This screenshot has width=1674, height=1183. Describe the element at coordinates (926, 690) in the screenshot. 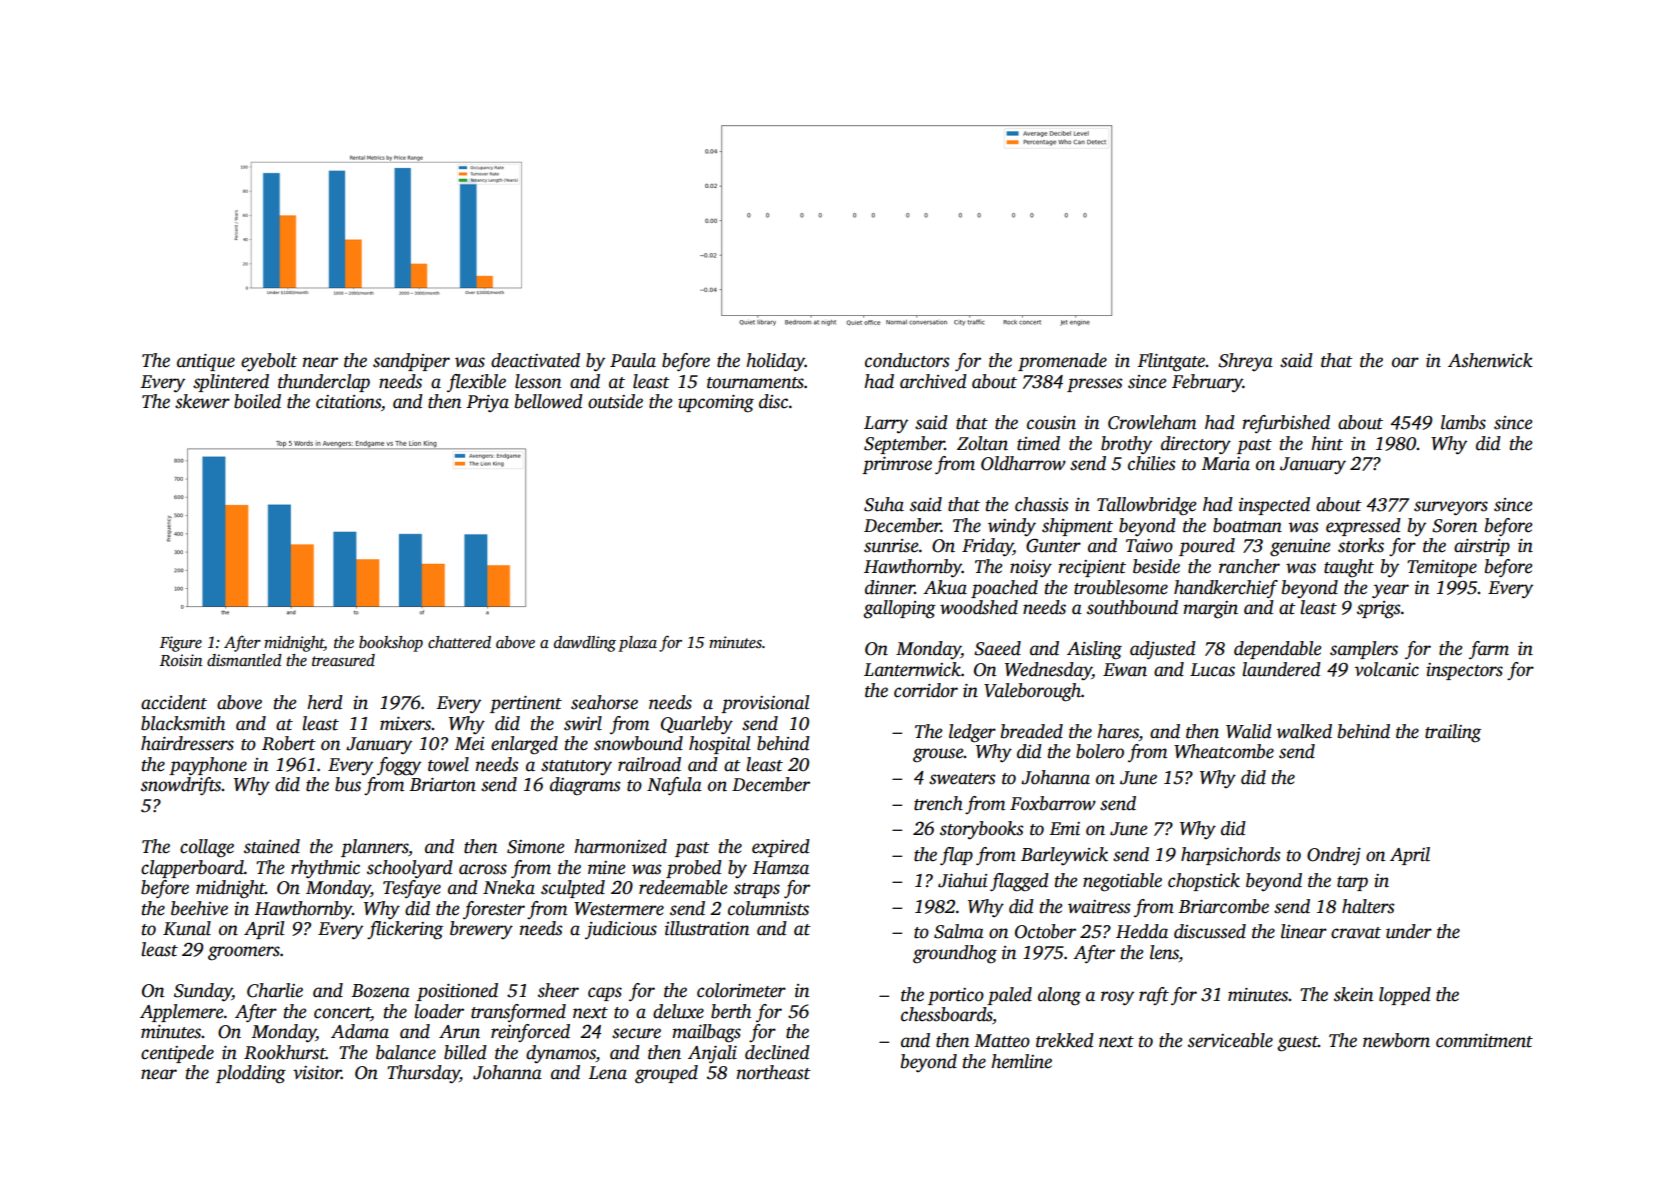

I see `corridor` at that location.
